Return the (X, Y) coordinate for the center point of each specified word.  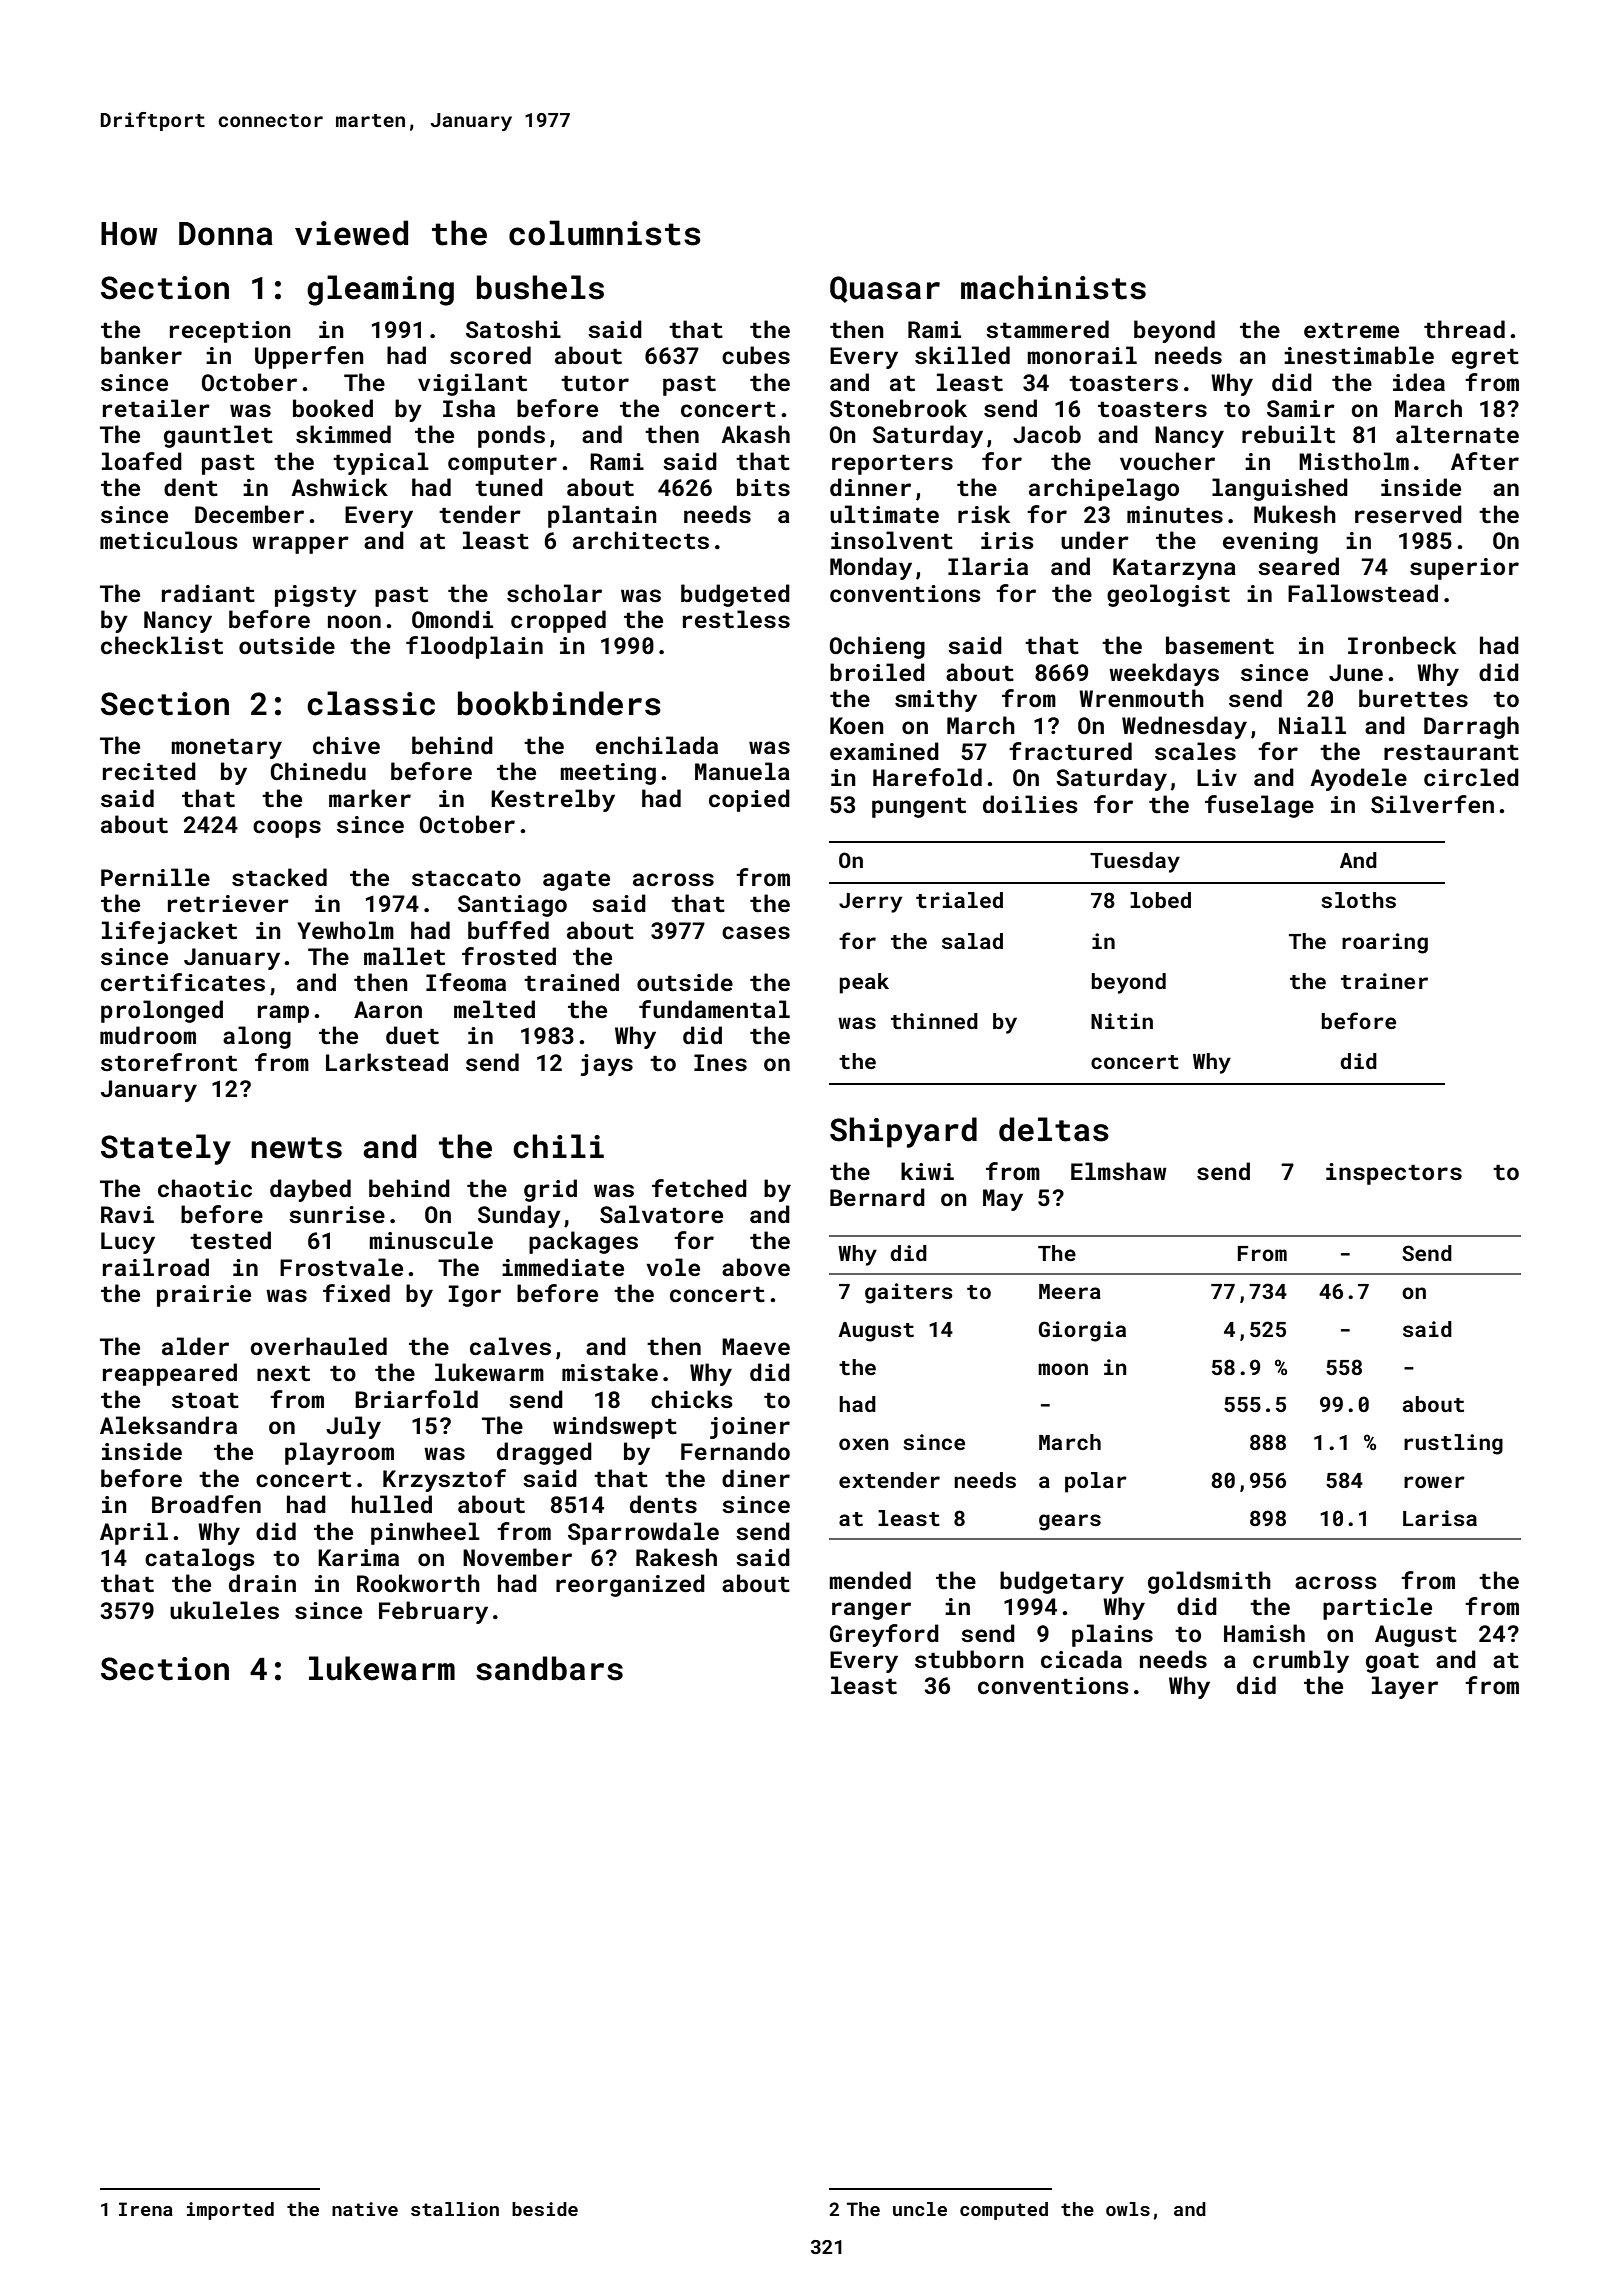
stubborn (969, 1659)
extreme (1351, 330)
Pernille (155, 877)
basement (1220, 645)
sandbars (549, 1668)
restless (736, 619)
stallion (455, 2209)
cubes (756, 355)
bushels (540, 287)
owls (1128, 2209)
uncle (920, 2209)
